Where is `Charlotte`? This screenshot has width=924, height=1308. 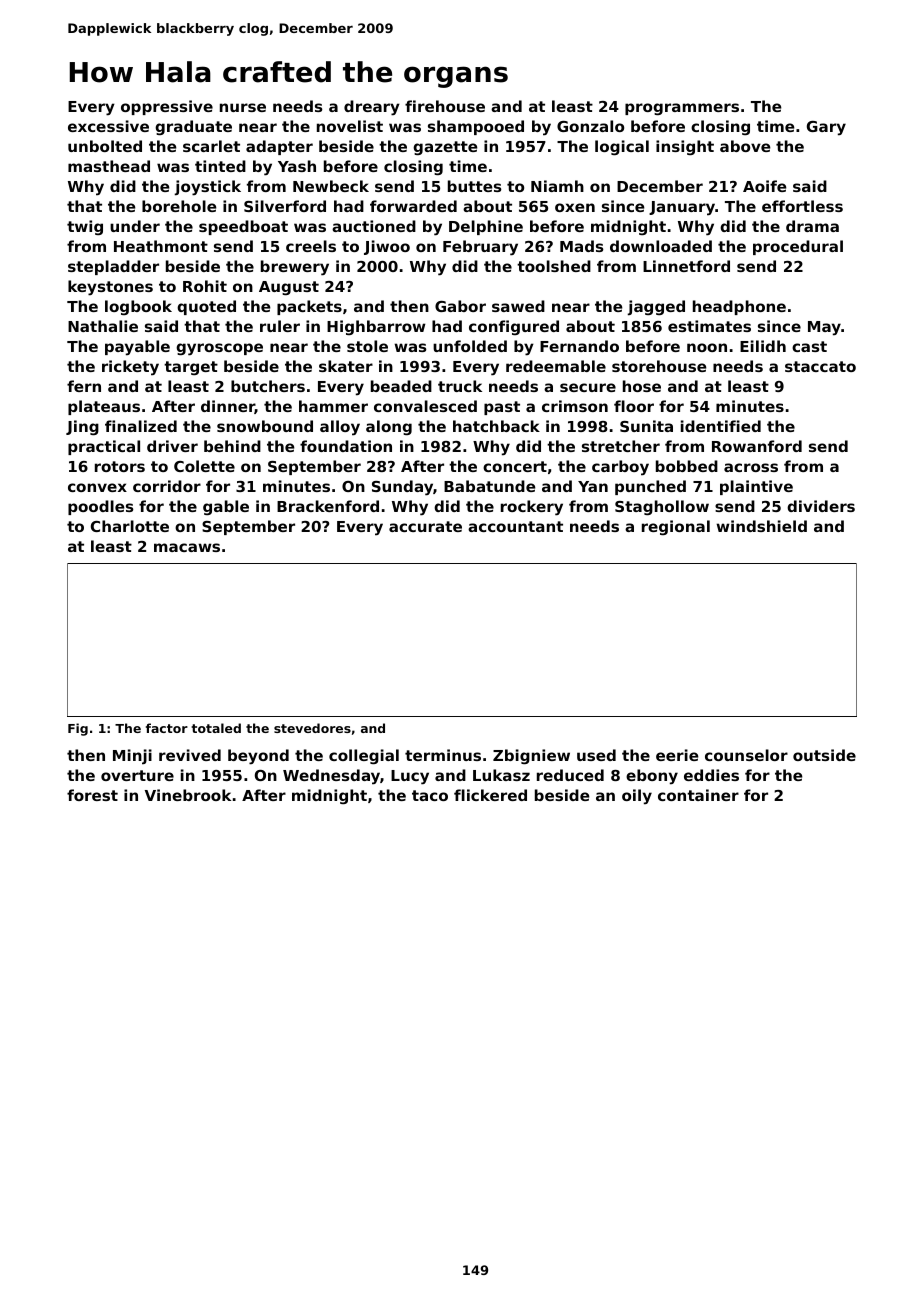 Charlotte is located at coordinates (130, 526).
